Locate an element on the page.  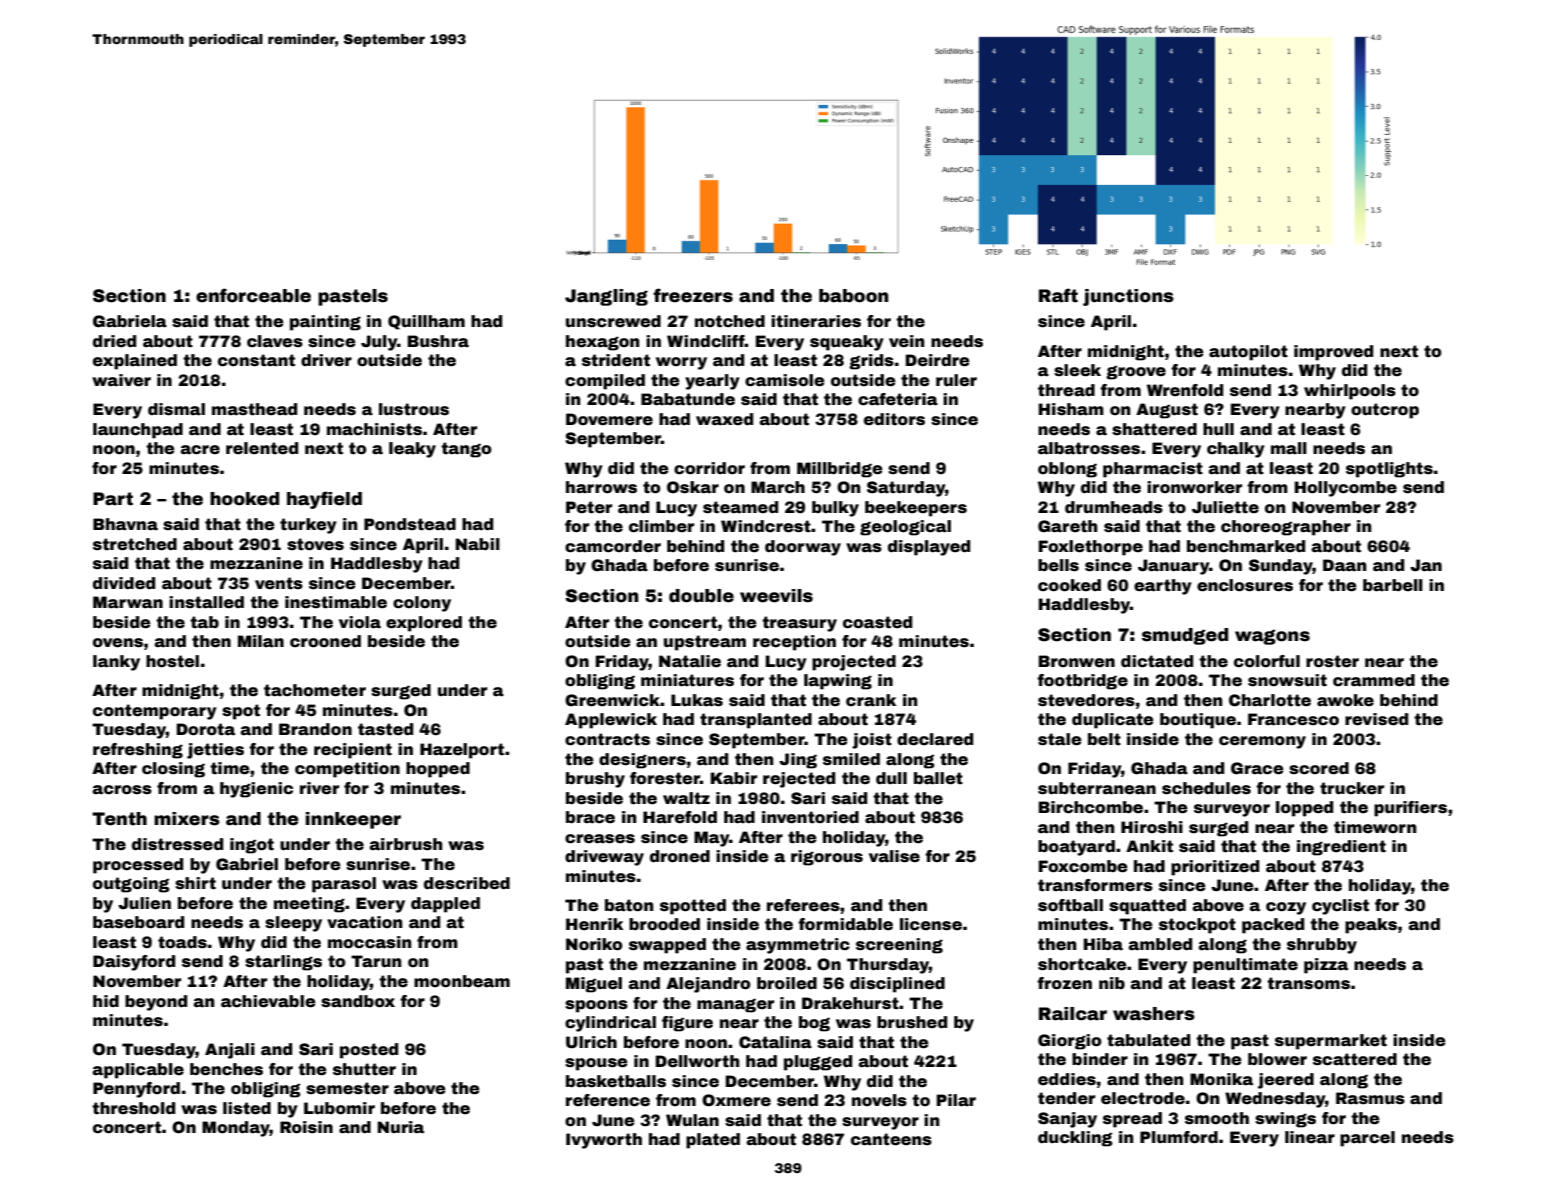
Bhavna is located at coordinates (125, 524).
